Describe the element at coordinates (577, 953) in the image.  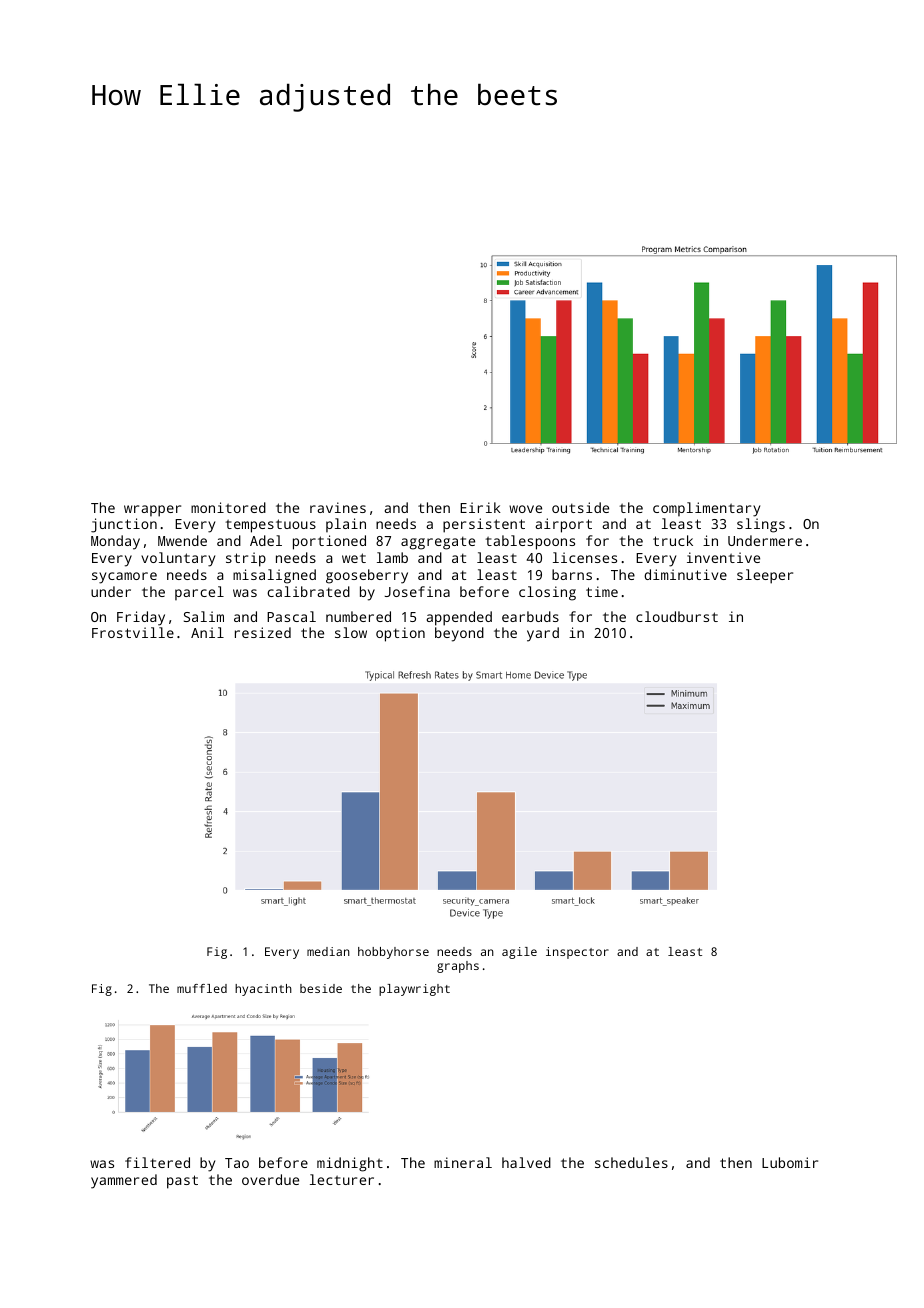
I see `inspector` at that location.
